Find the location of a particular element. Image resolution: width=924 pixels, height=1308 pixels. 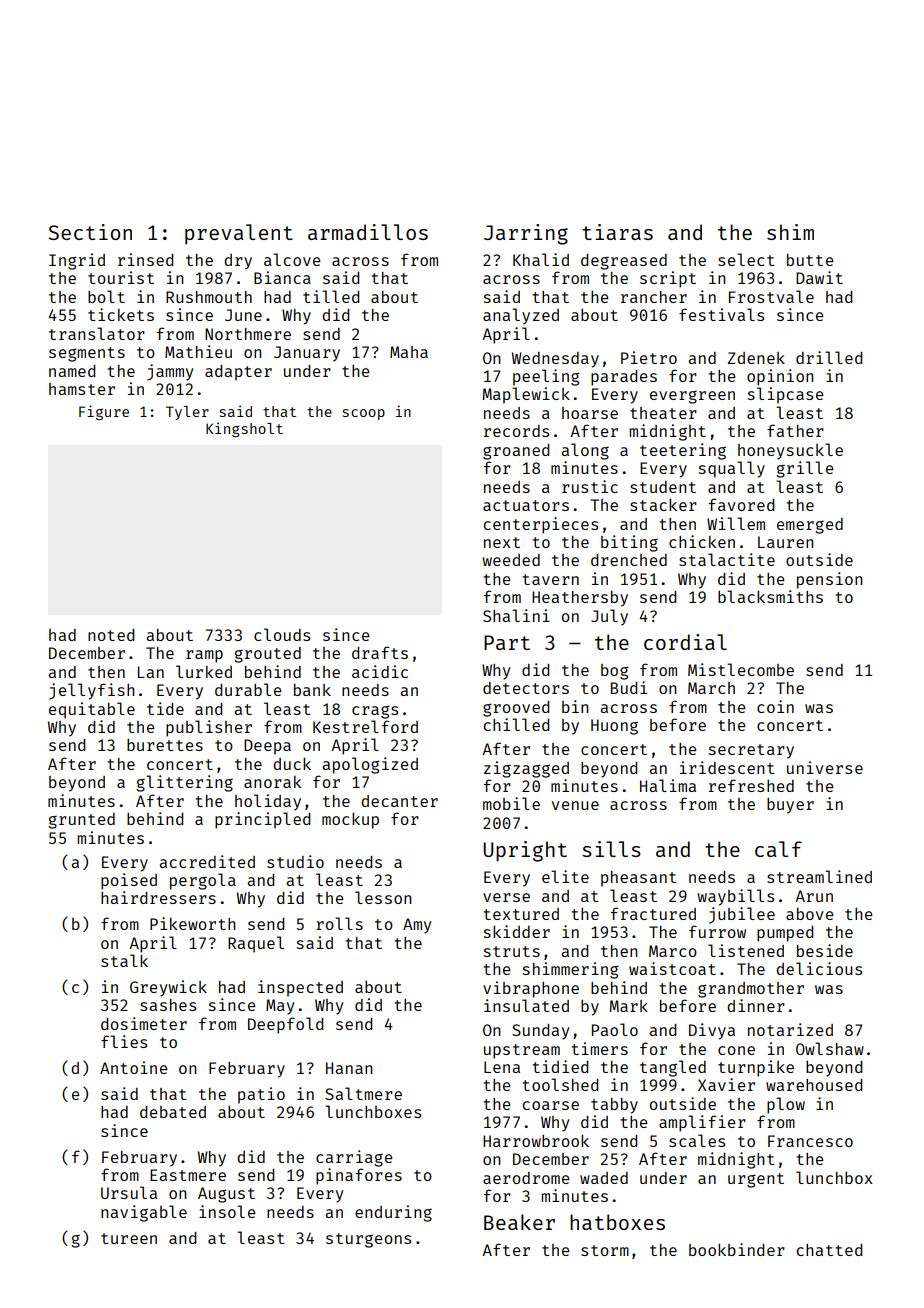

tabby is located at coordinates (614, 1106).
